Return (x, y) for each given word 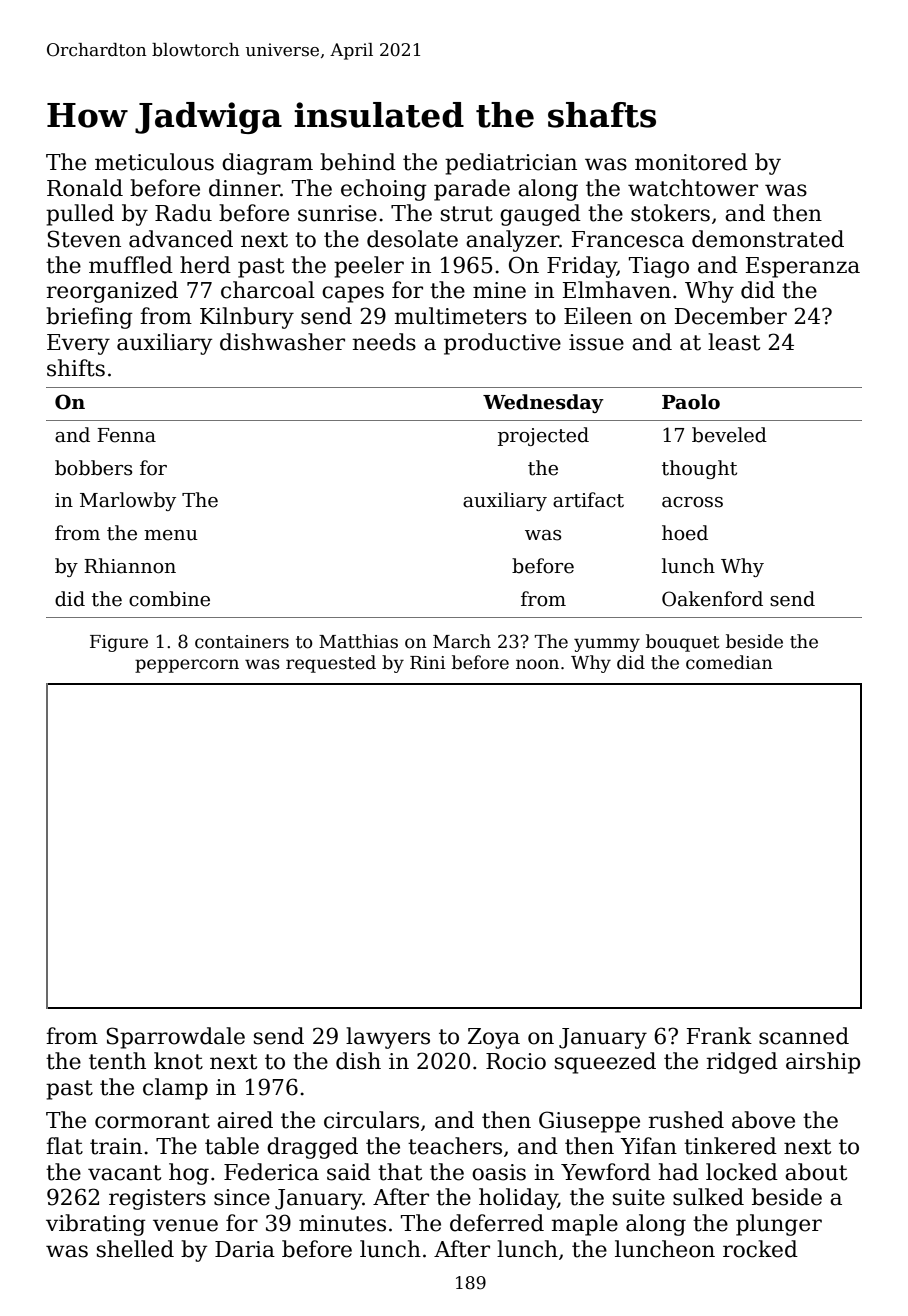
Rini (428, 662)
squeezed (605, 1063)
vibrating (96, 1225)
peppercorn (187, 666)
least (734, 342)
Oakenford (712, 599)
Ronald (85, 188)
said (349, 1172)
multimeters (461, 316)
